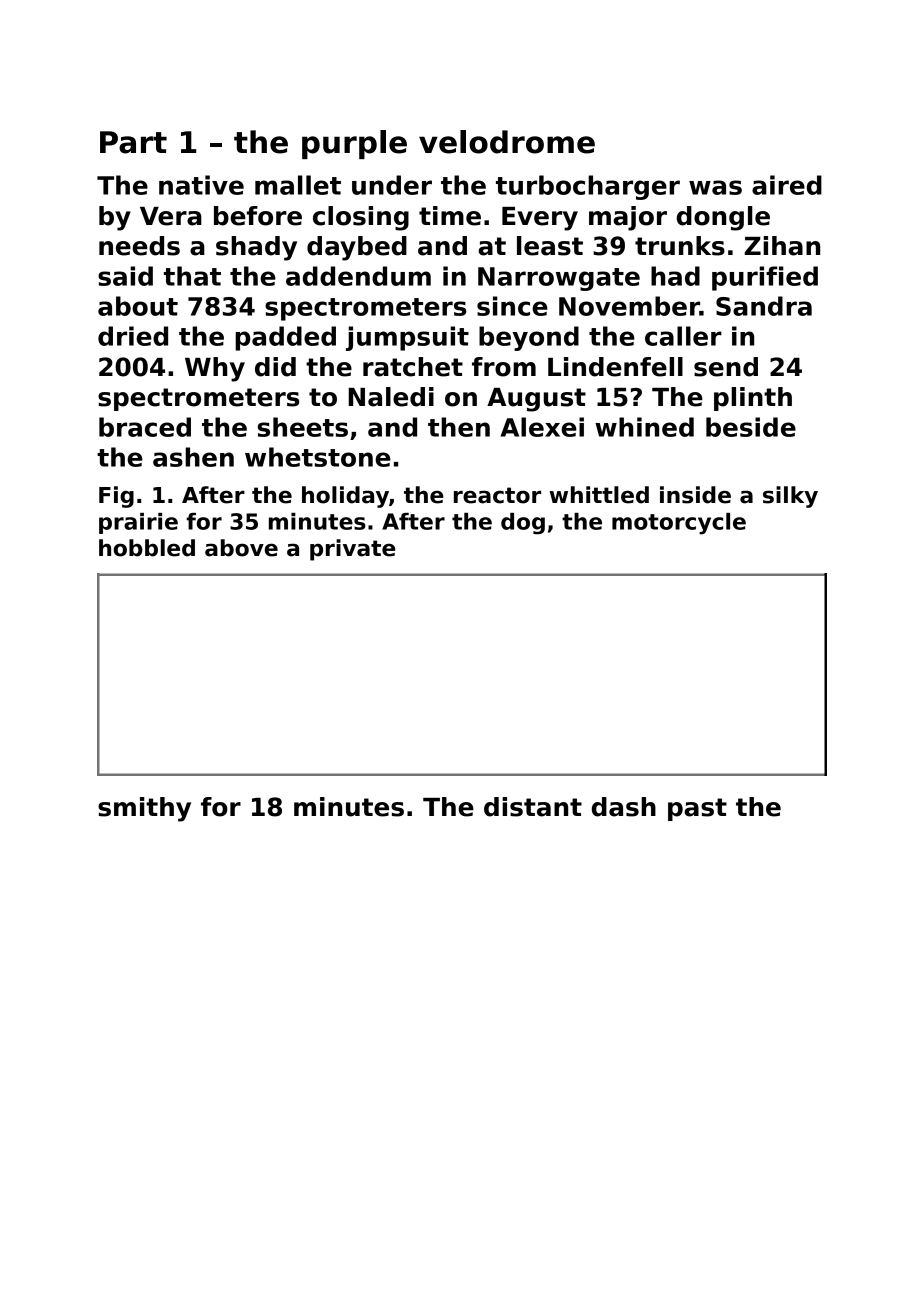 The width and height of the page is (924, 1311). Describe the element at coordinates (144, 809) in the page. I see `smithy` at that location.
